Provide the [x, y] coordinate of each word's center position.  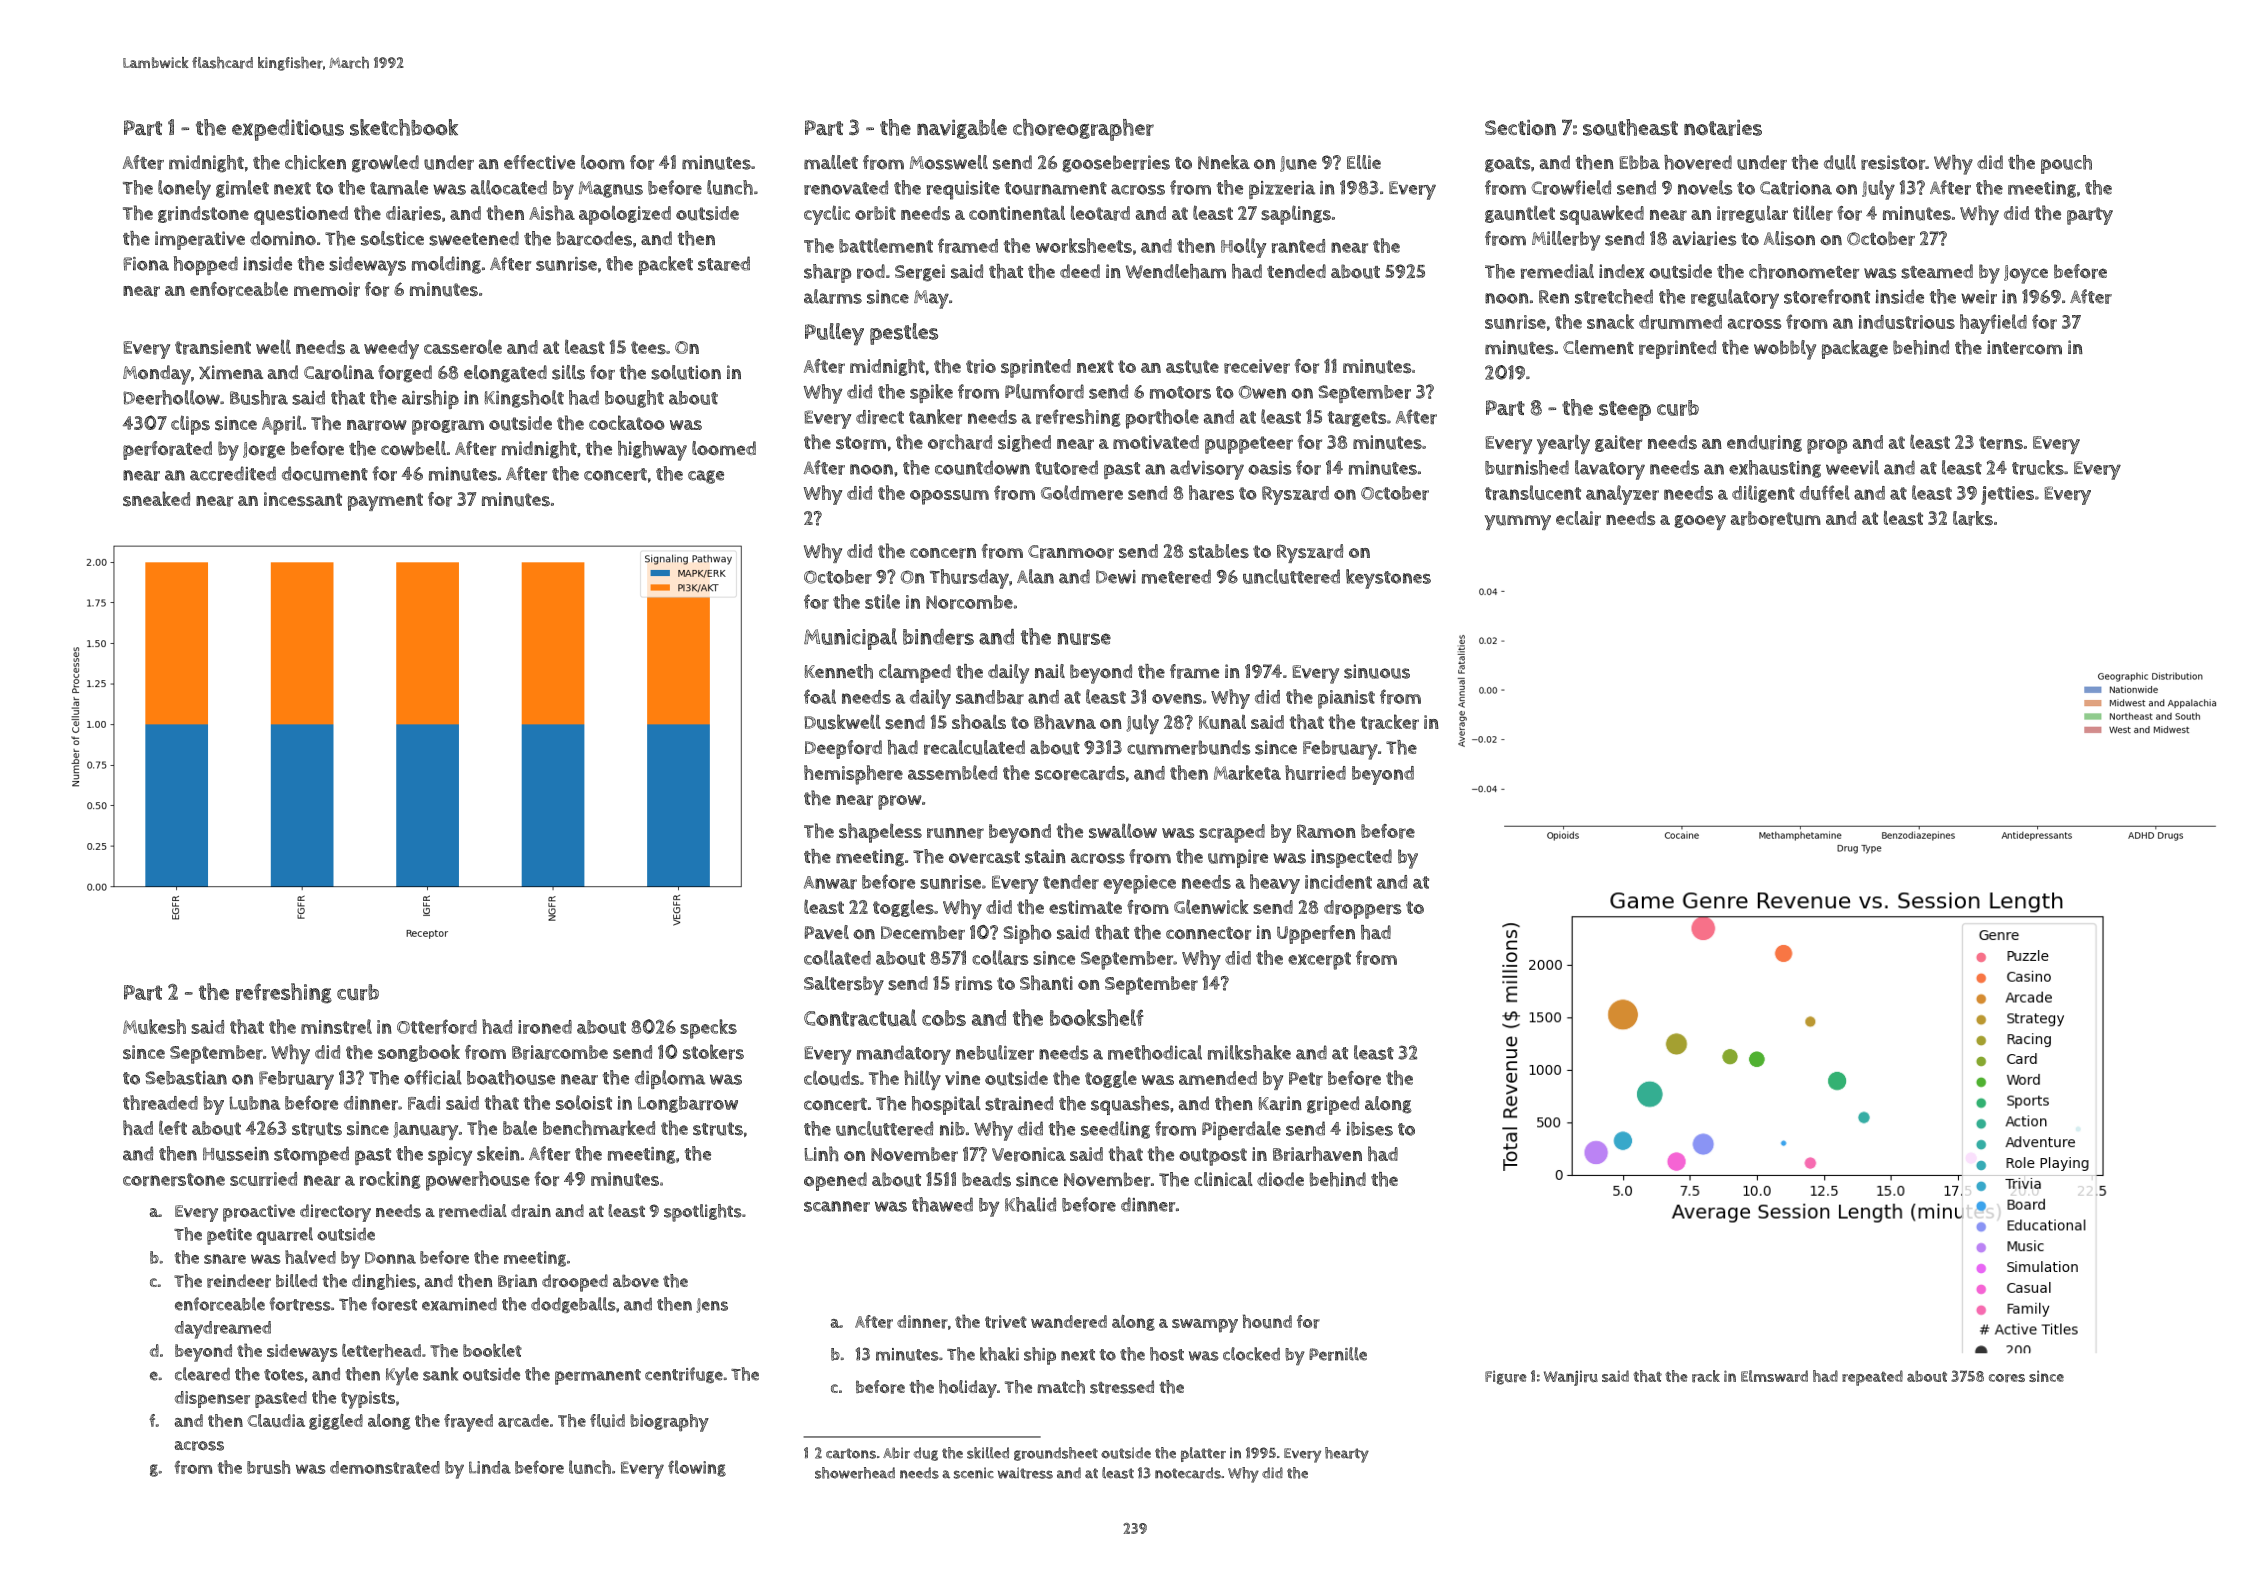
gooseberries [1116, 164]
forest [394, 1304]
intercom [2024, 347]
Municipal [850, 639]
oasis [1269, 468]
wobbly [1785, 350]
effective [539, 162]
